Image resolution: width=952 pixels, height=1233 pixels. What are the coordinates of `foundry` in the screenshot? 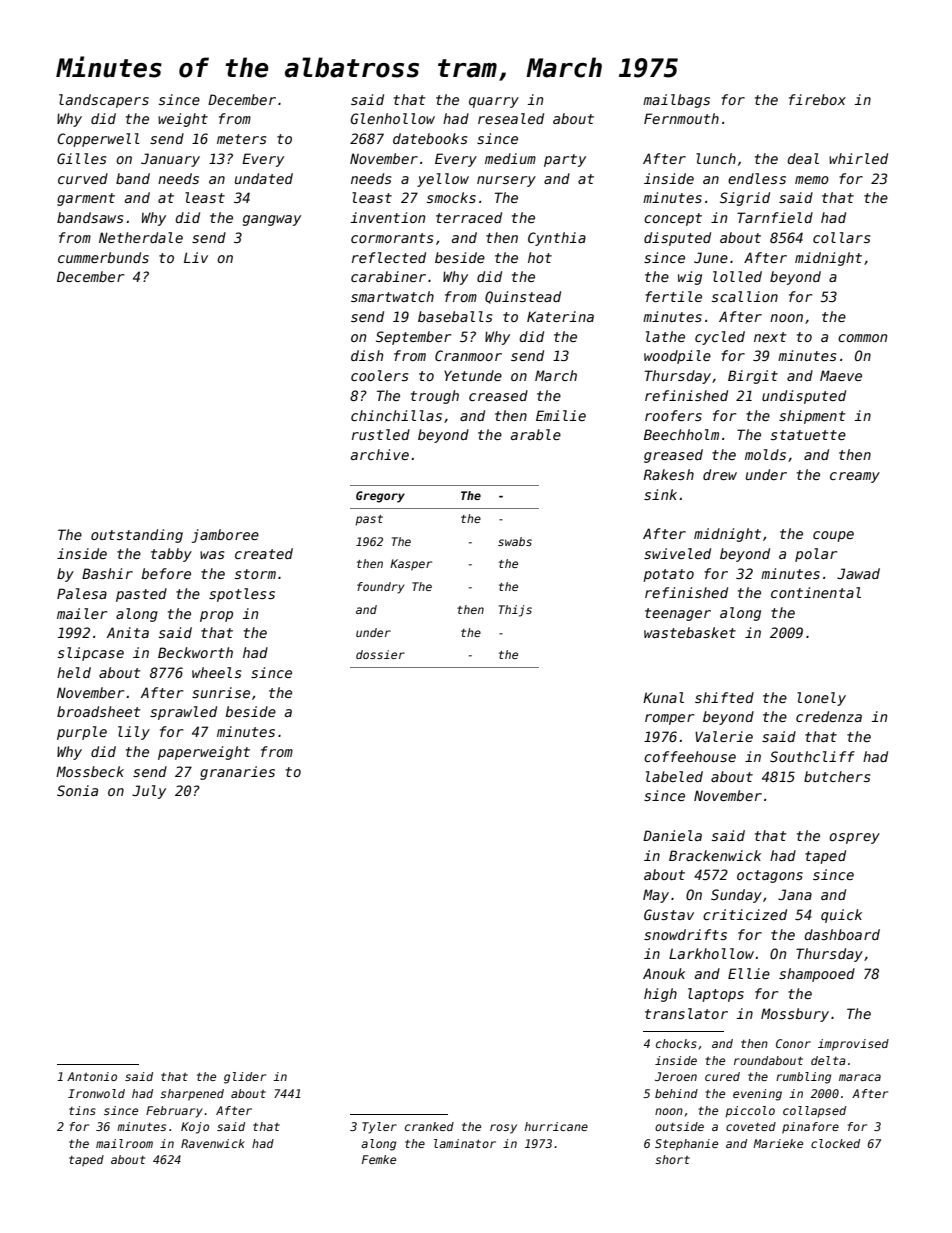 It's located at (380, 588).
